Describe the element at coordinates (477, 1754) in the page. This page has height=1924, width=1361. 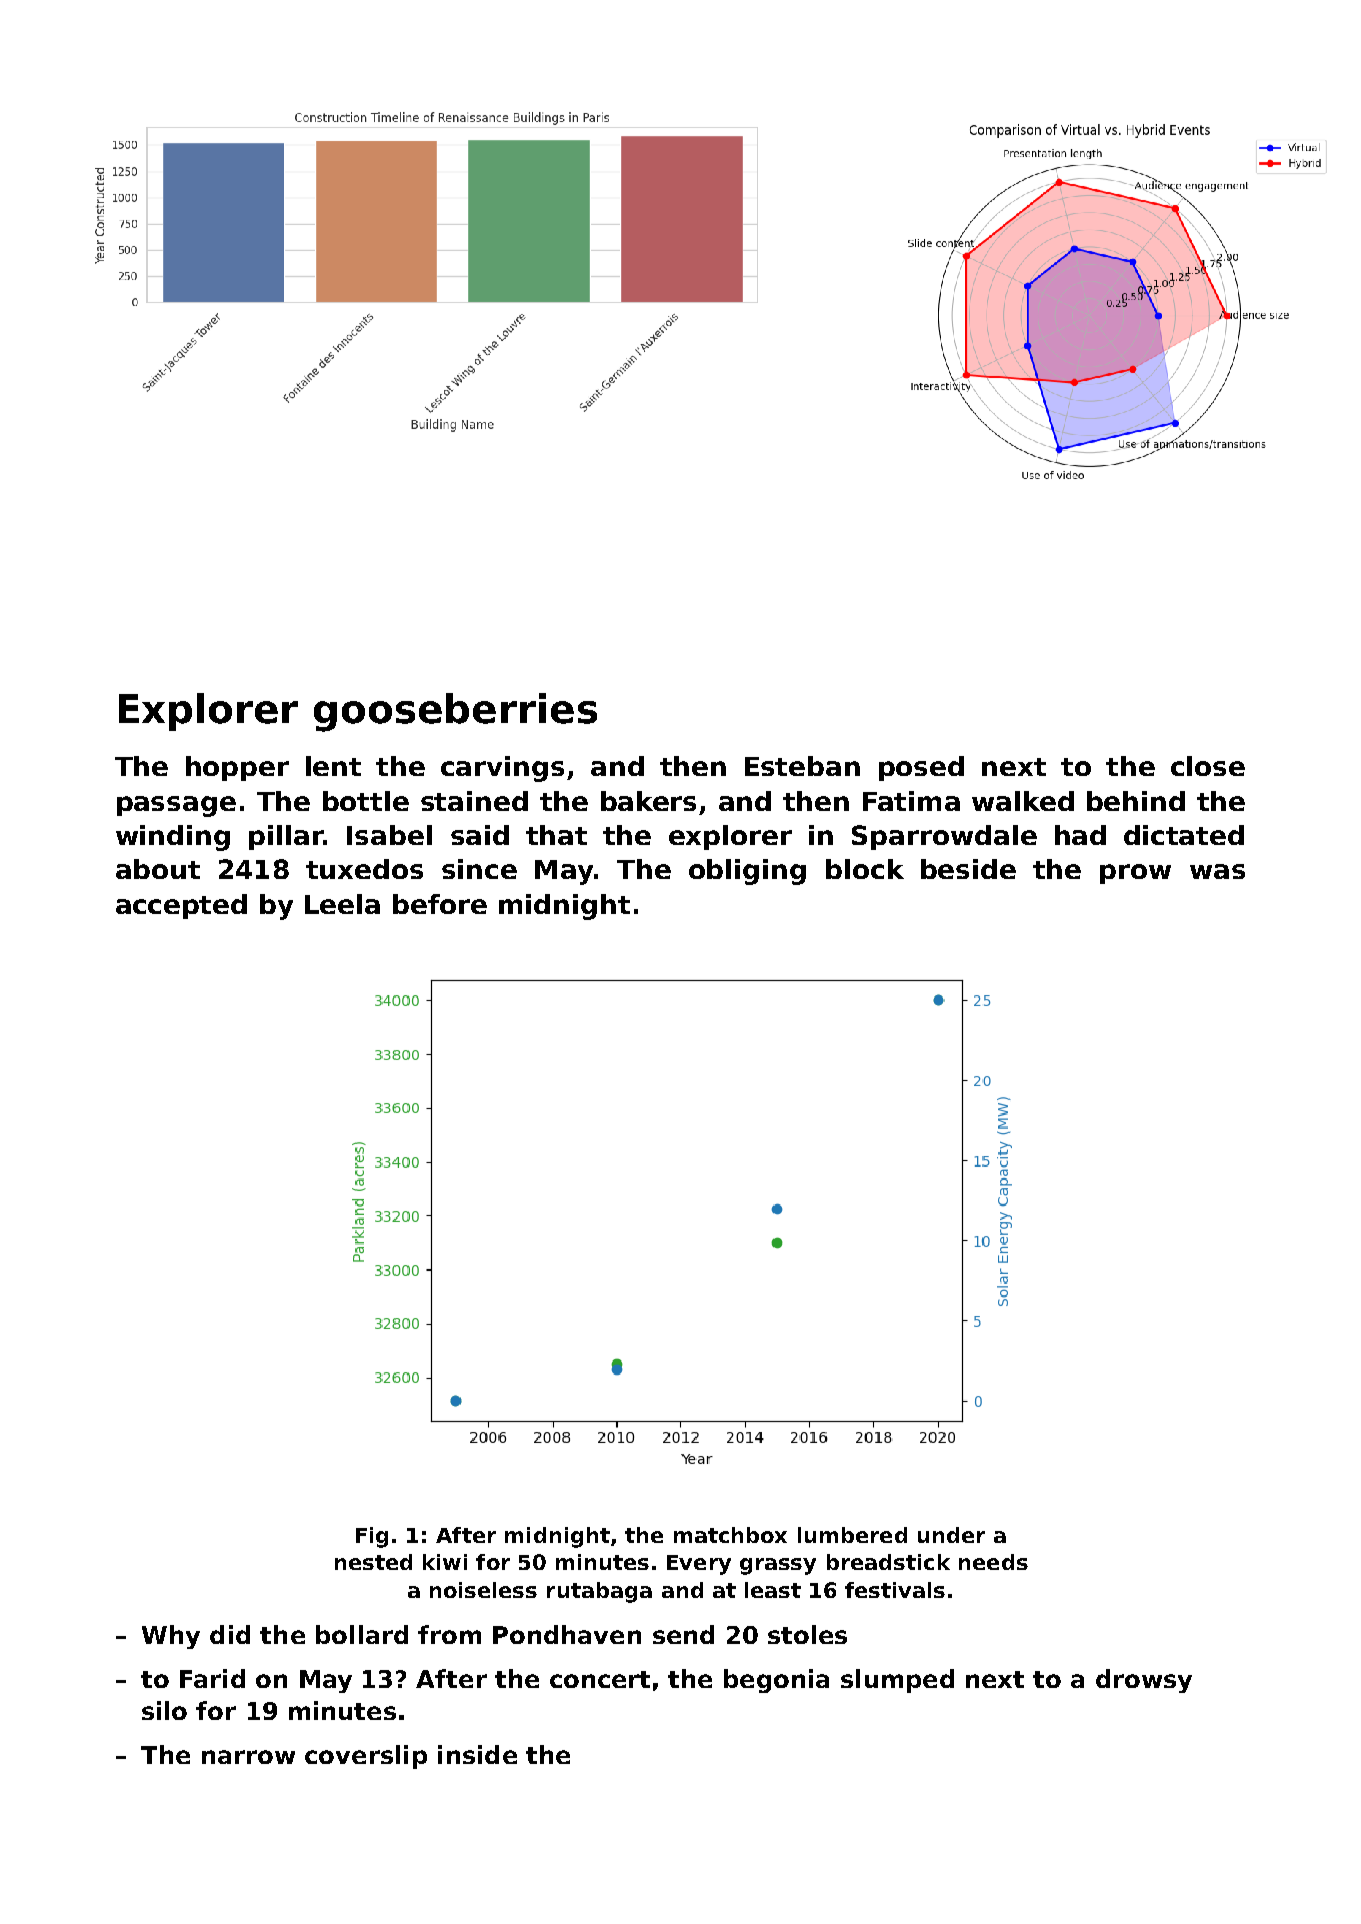
I see `inside` at that location.
